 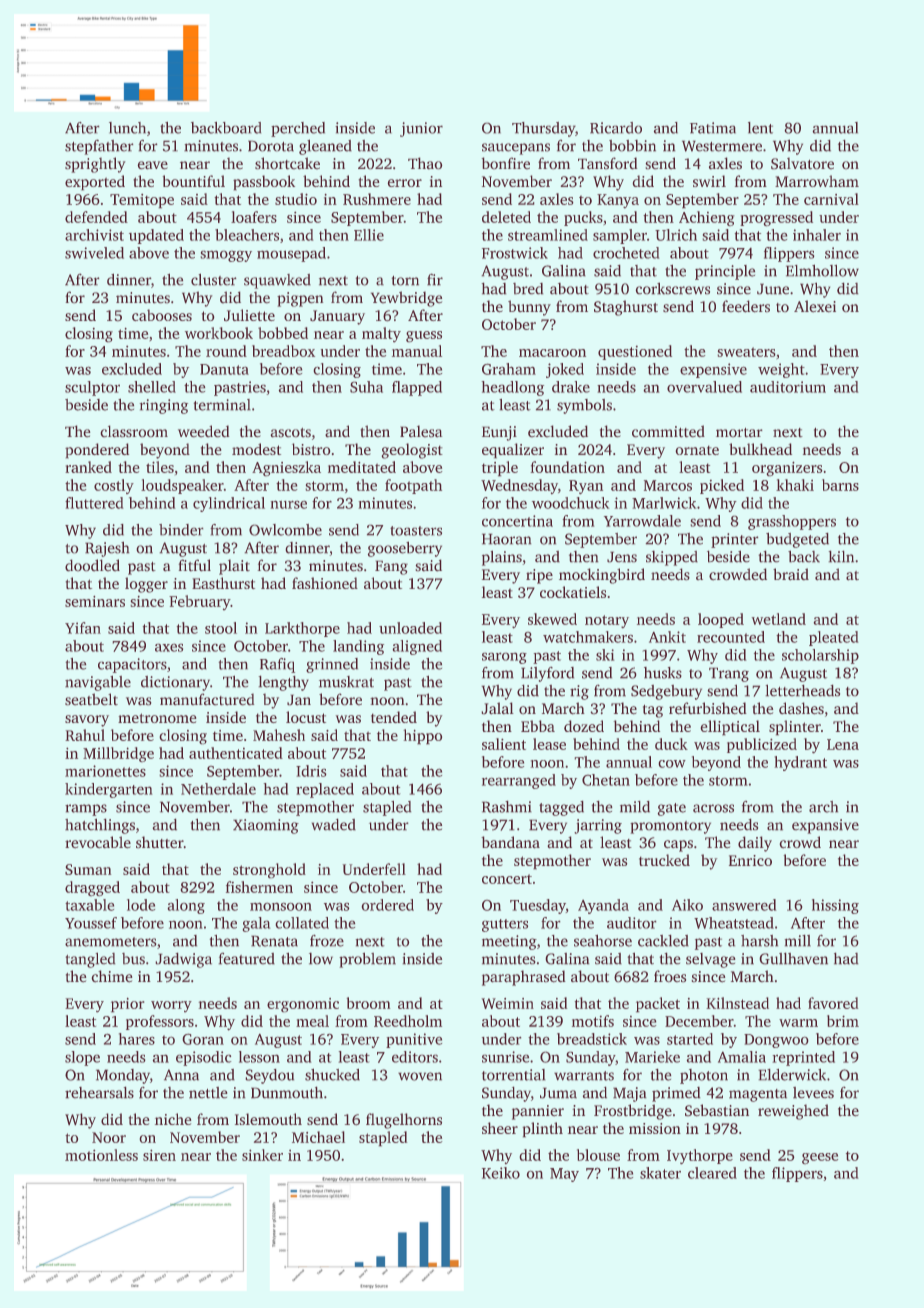 What do you see at coordinates (127, 128) in the document?
I see `lunch` at bounding box center [127, 128].
